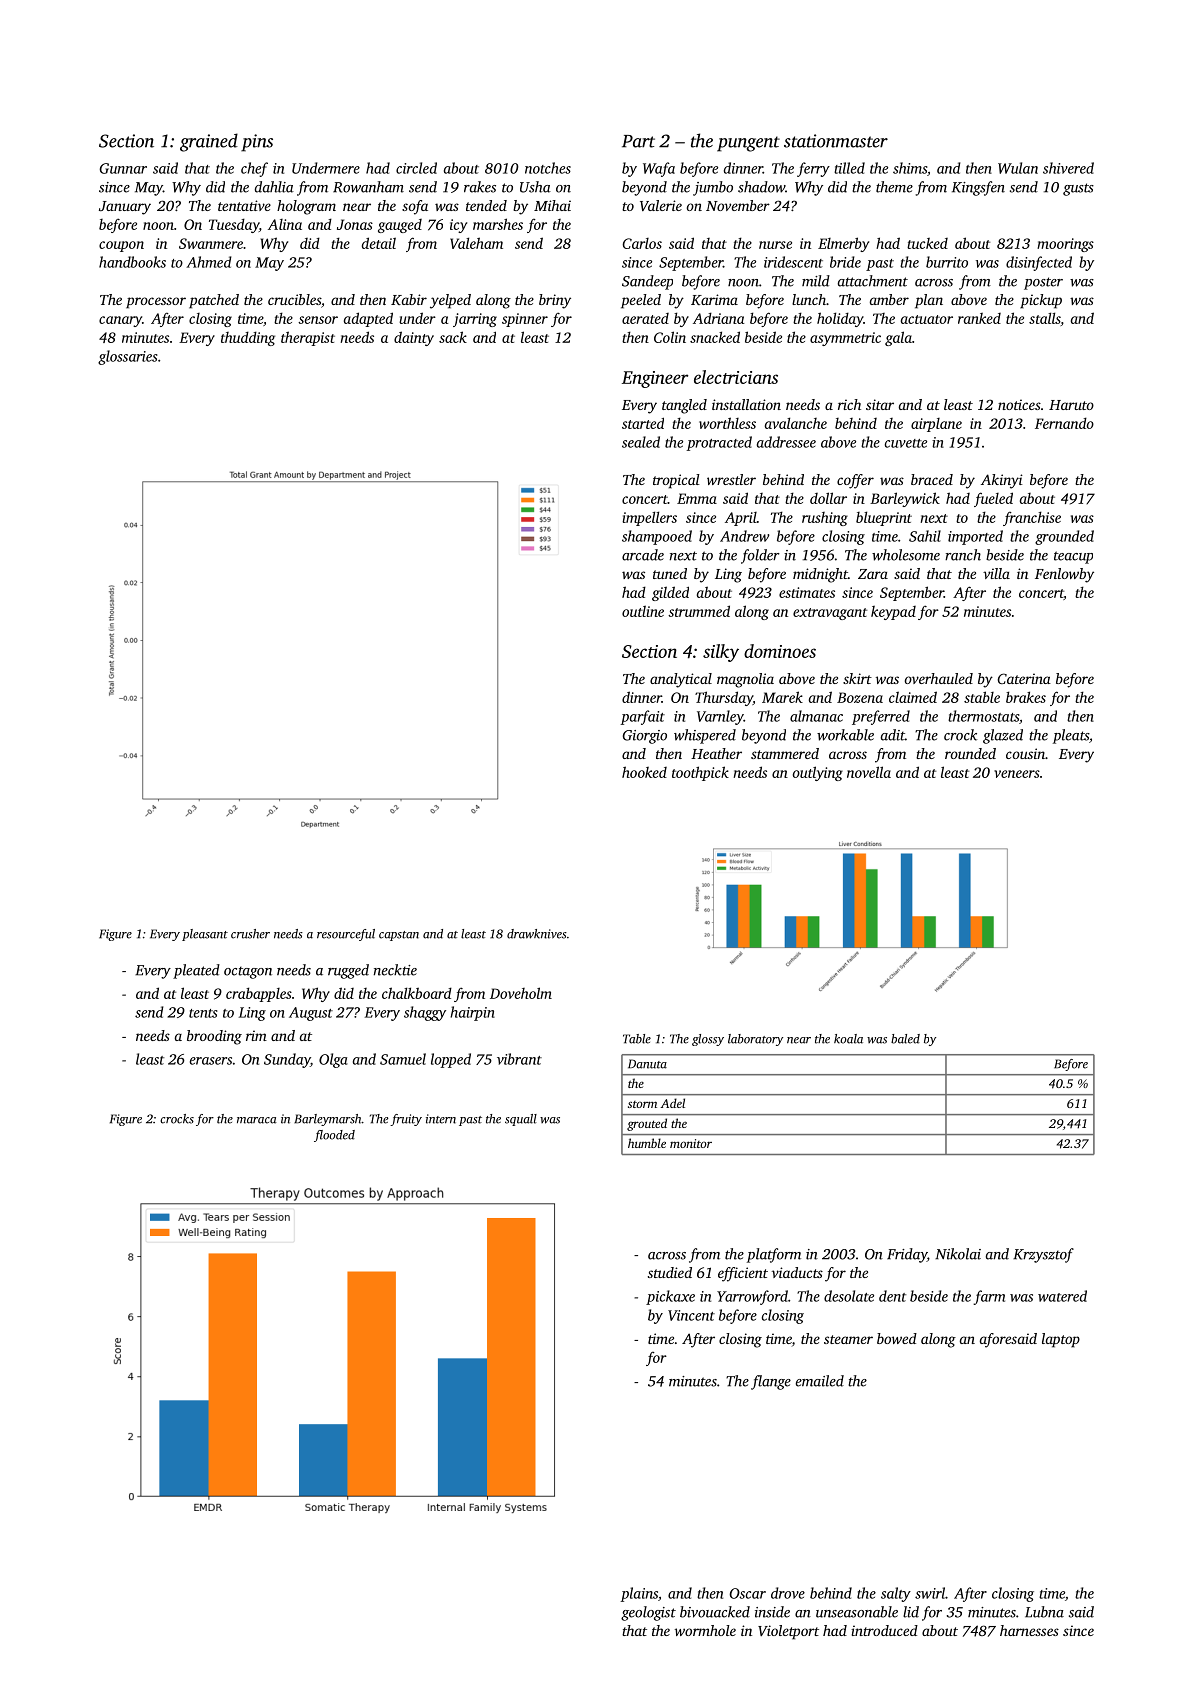 The height and width of the screenshot is (1688, 1193). Describe the element at coordinates (639, 1594) in the screenshot. I see `plains` at that location.
